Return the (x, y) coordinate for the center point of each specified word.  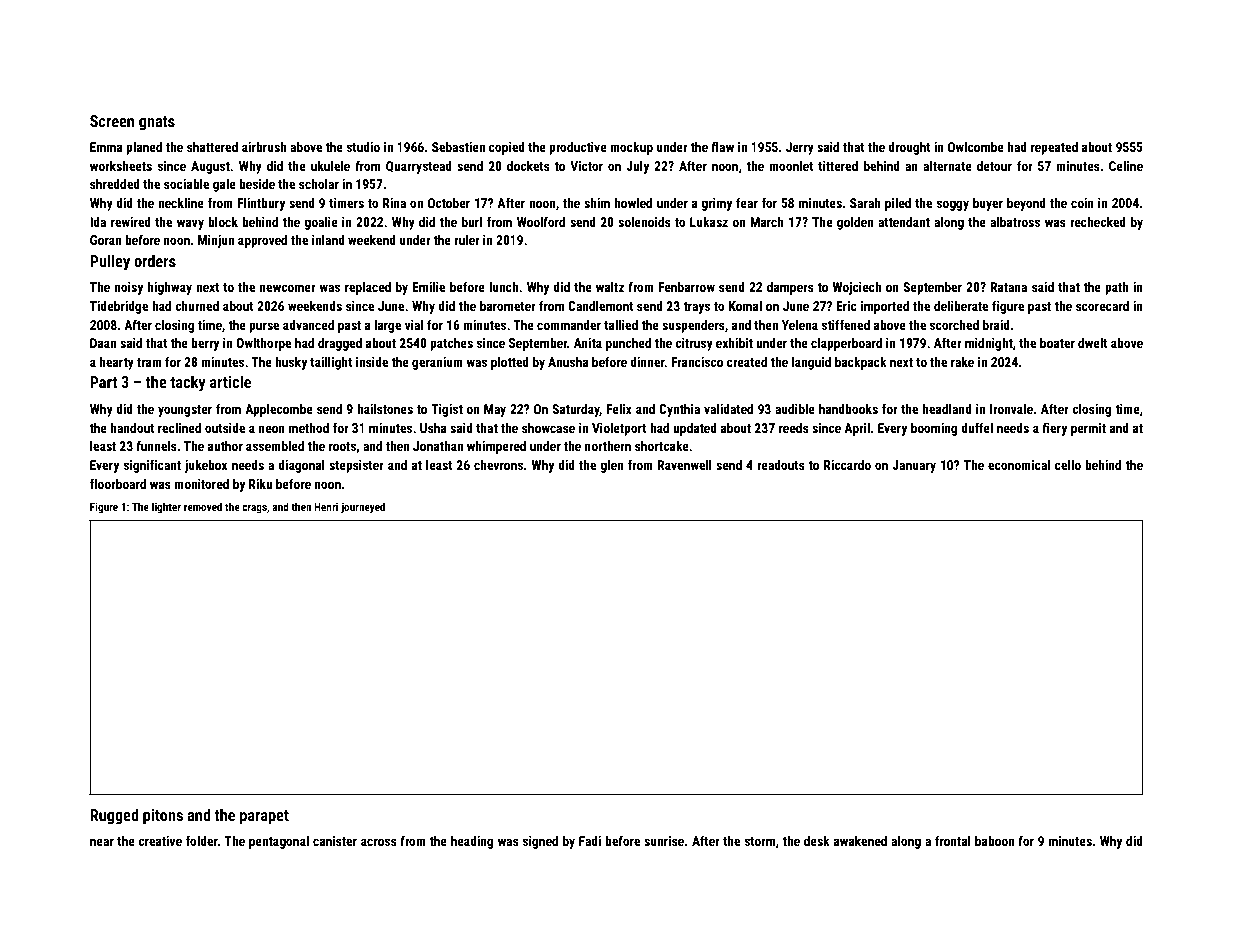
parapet (264, 817)
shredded (115, 184)
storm (760, 841)
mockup (631, 148)
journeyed (363, 508)
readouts (781, 465)
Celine (1126, 166)
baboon (994, 841)
